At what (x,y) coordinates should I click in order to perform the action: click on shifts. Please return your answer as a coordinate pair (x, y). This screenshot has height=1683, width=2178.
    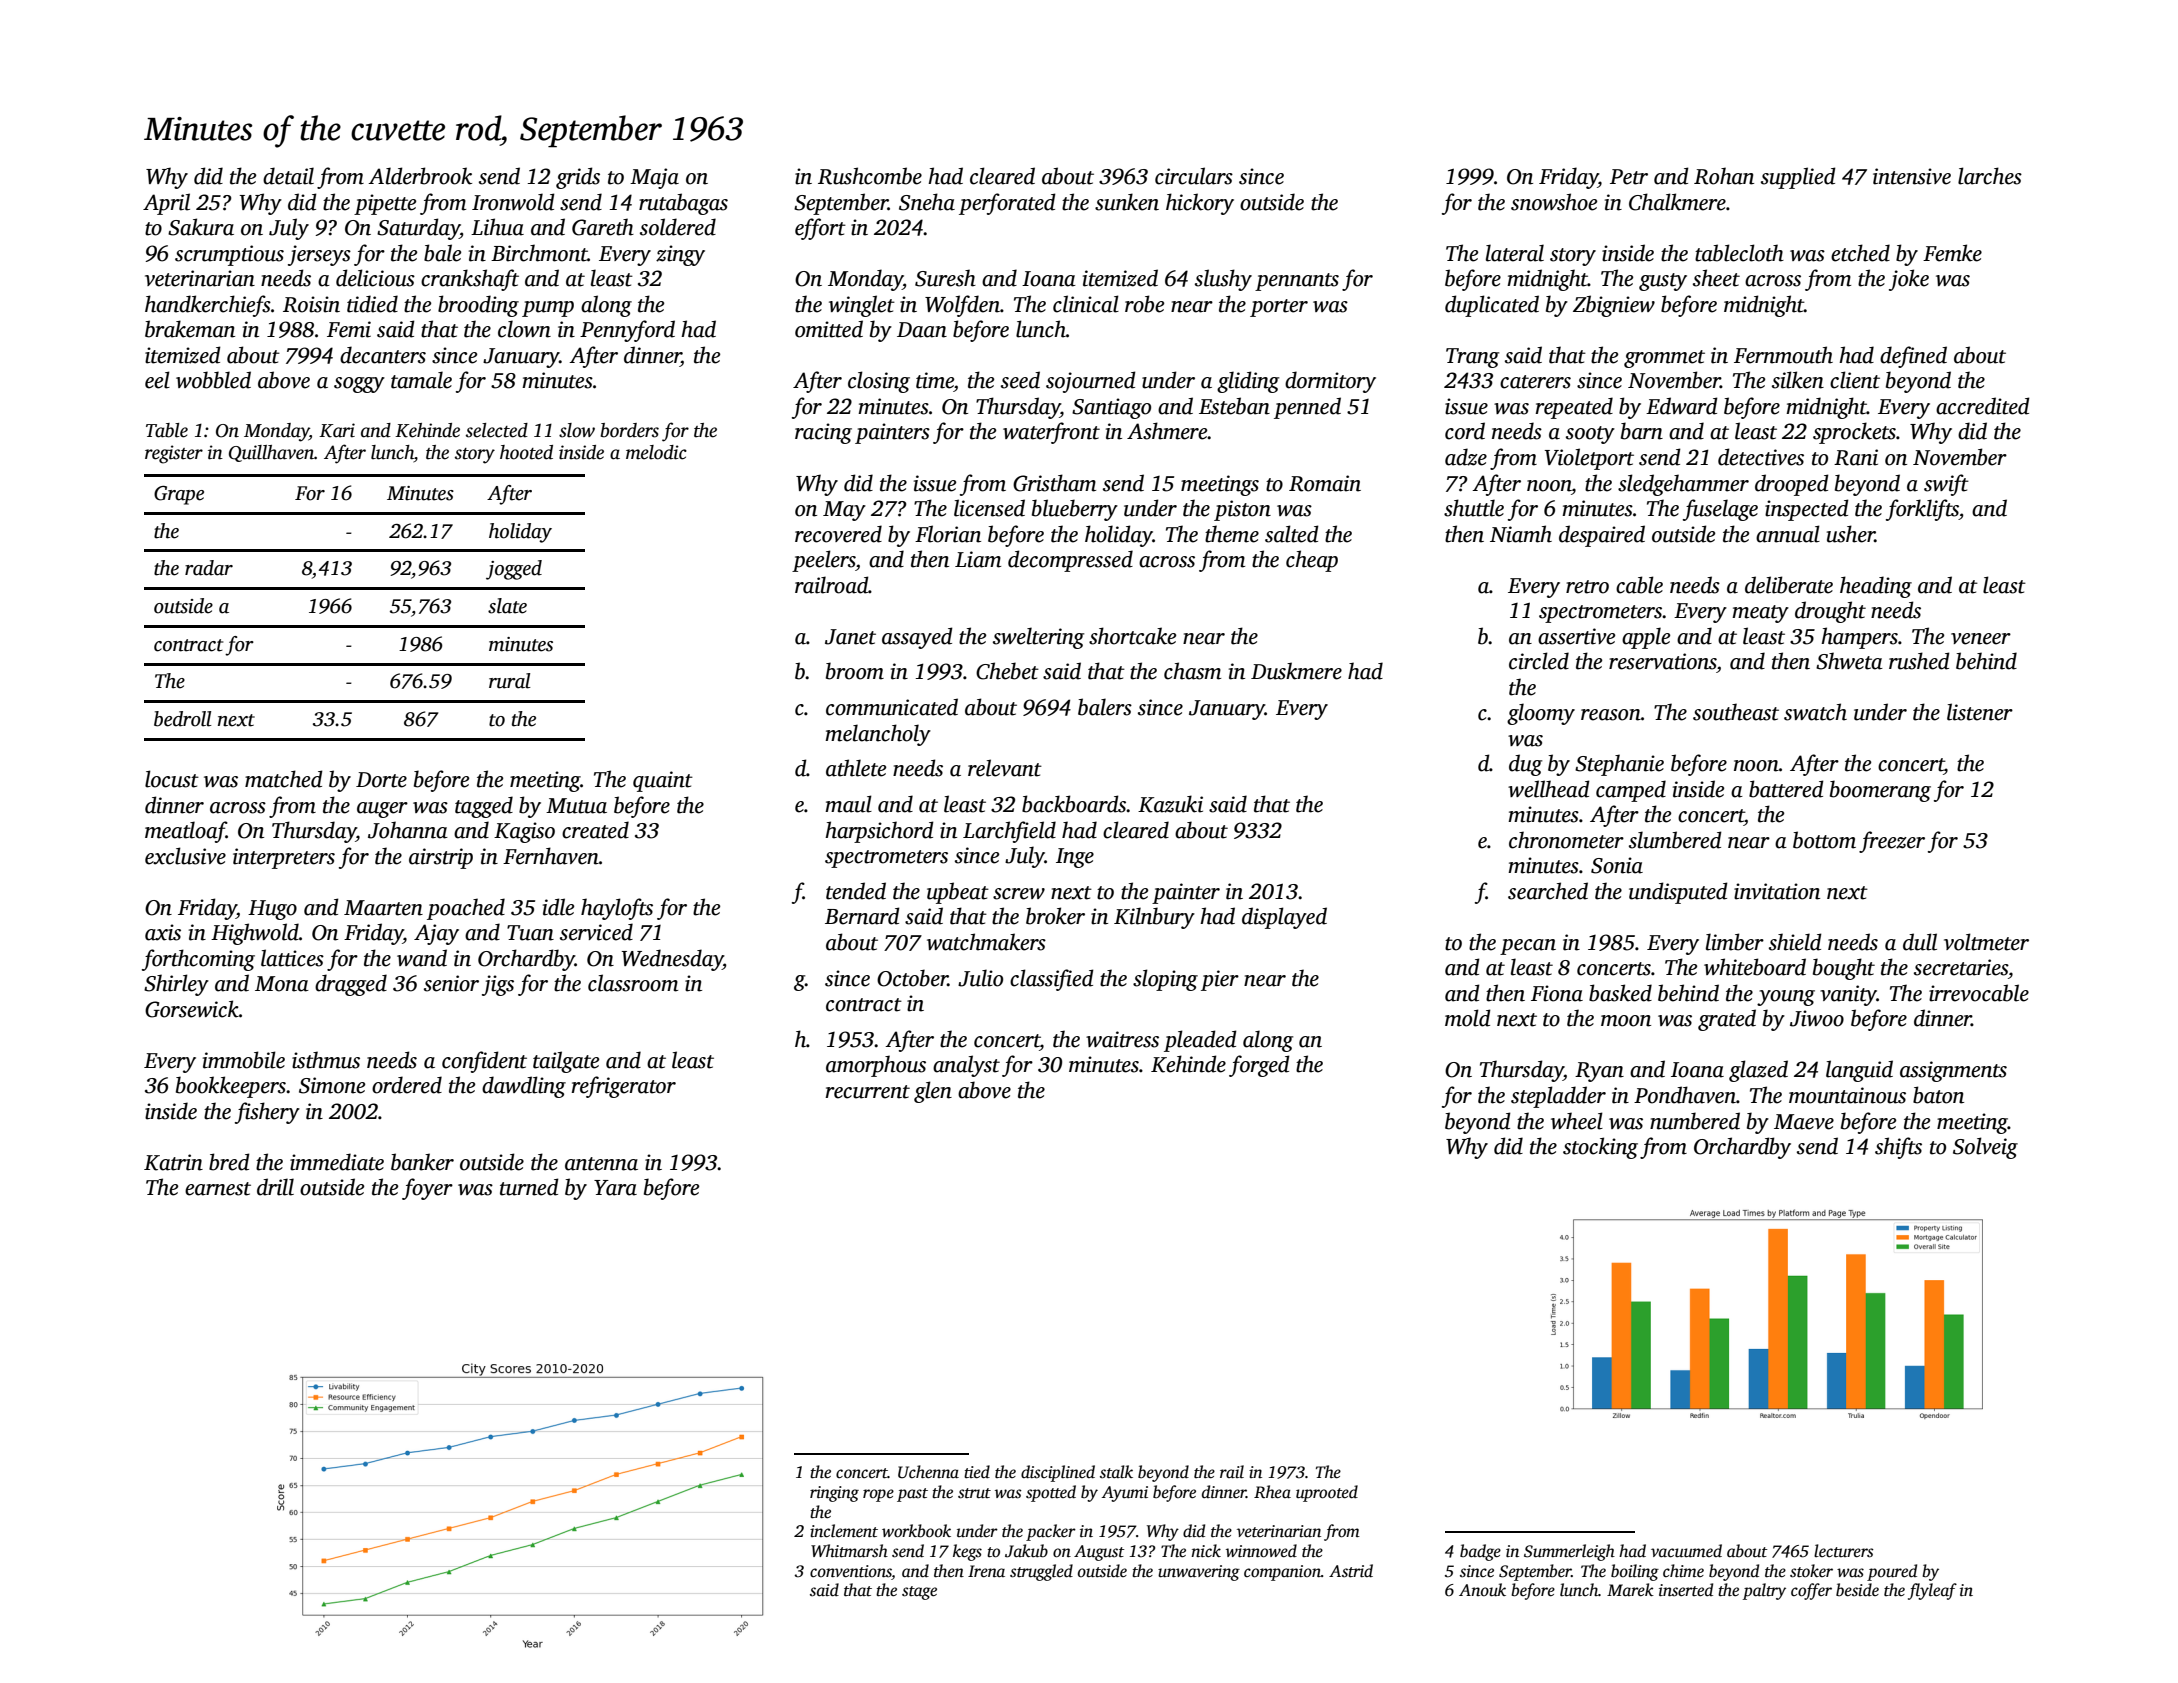
    Looking at the image, I should click on (1898, 1148).
